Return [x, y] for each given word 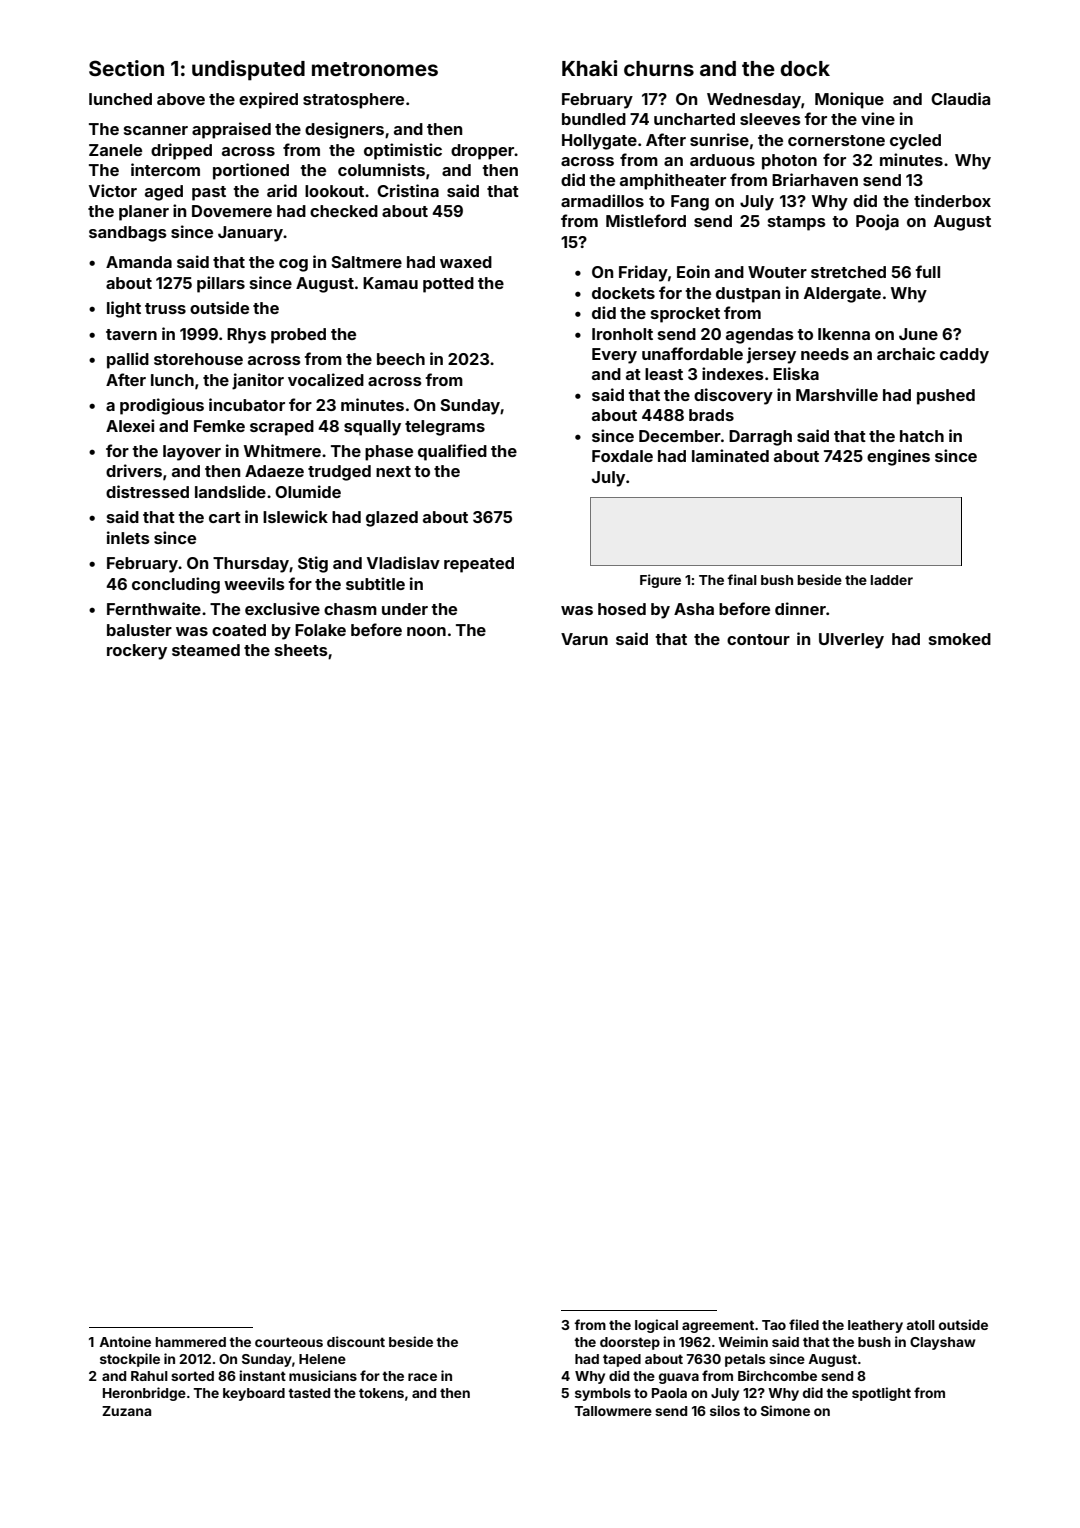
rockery [137, 652]
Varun [584, 639]
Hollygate [599, 142]
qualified [452, 452]
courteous [289, 1342]
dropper [483, 152]
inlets [128, 537]
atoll [920, 1325]
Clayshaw [943, 1343]
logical [656, 1326]
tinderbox [952, 200]
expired [268, 100]
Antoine [125, 1341]
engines [898, 457]
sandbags [128, 234]
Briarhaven [815, 179]
